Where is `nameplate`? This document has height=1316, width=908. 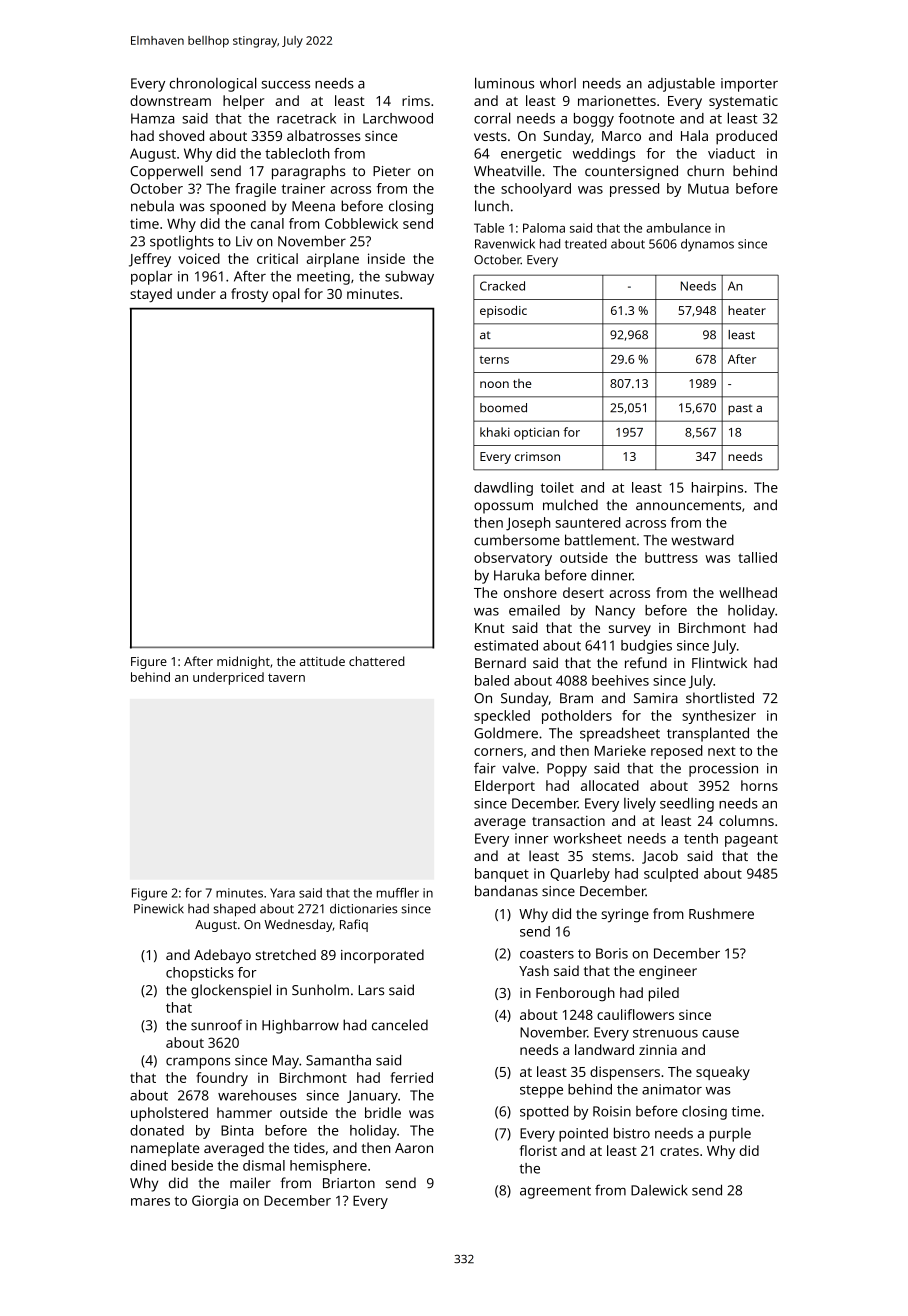 nameplate is located at coordinates (165, 1149).
